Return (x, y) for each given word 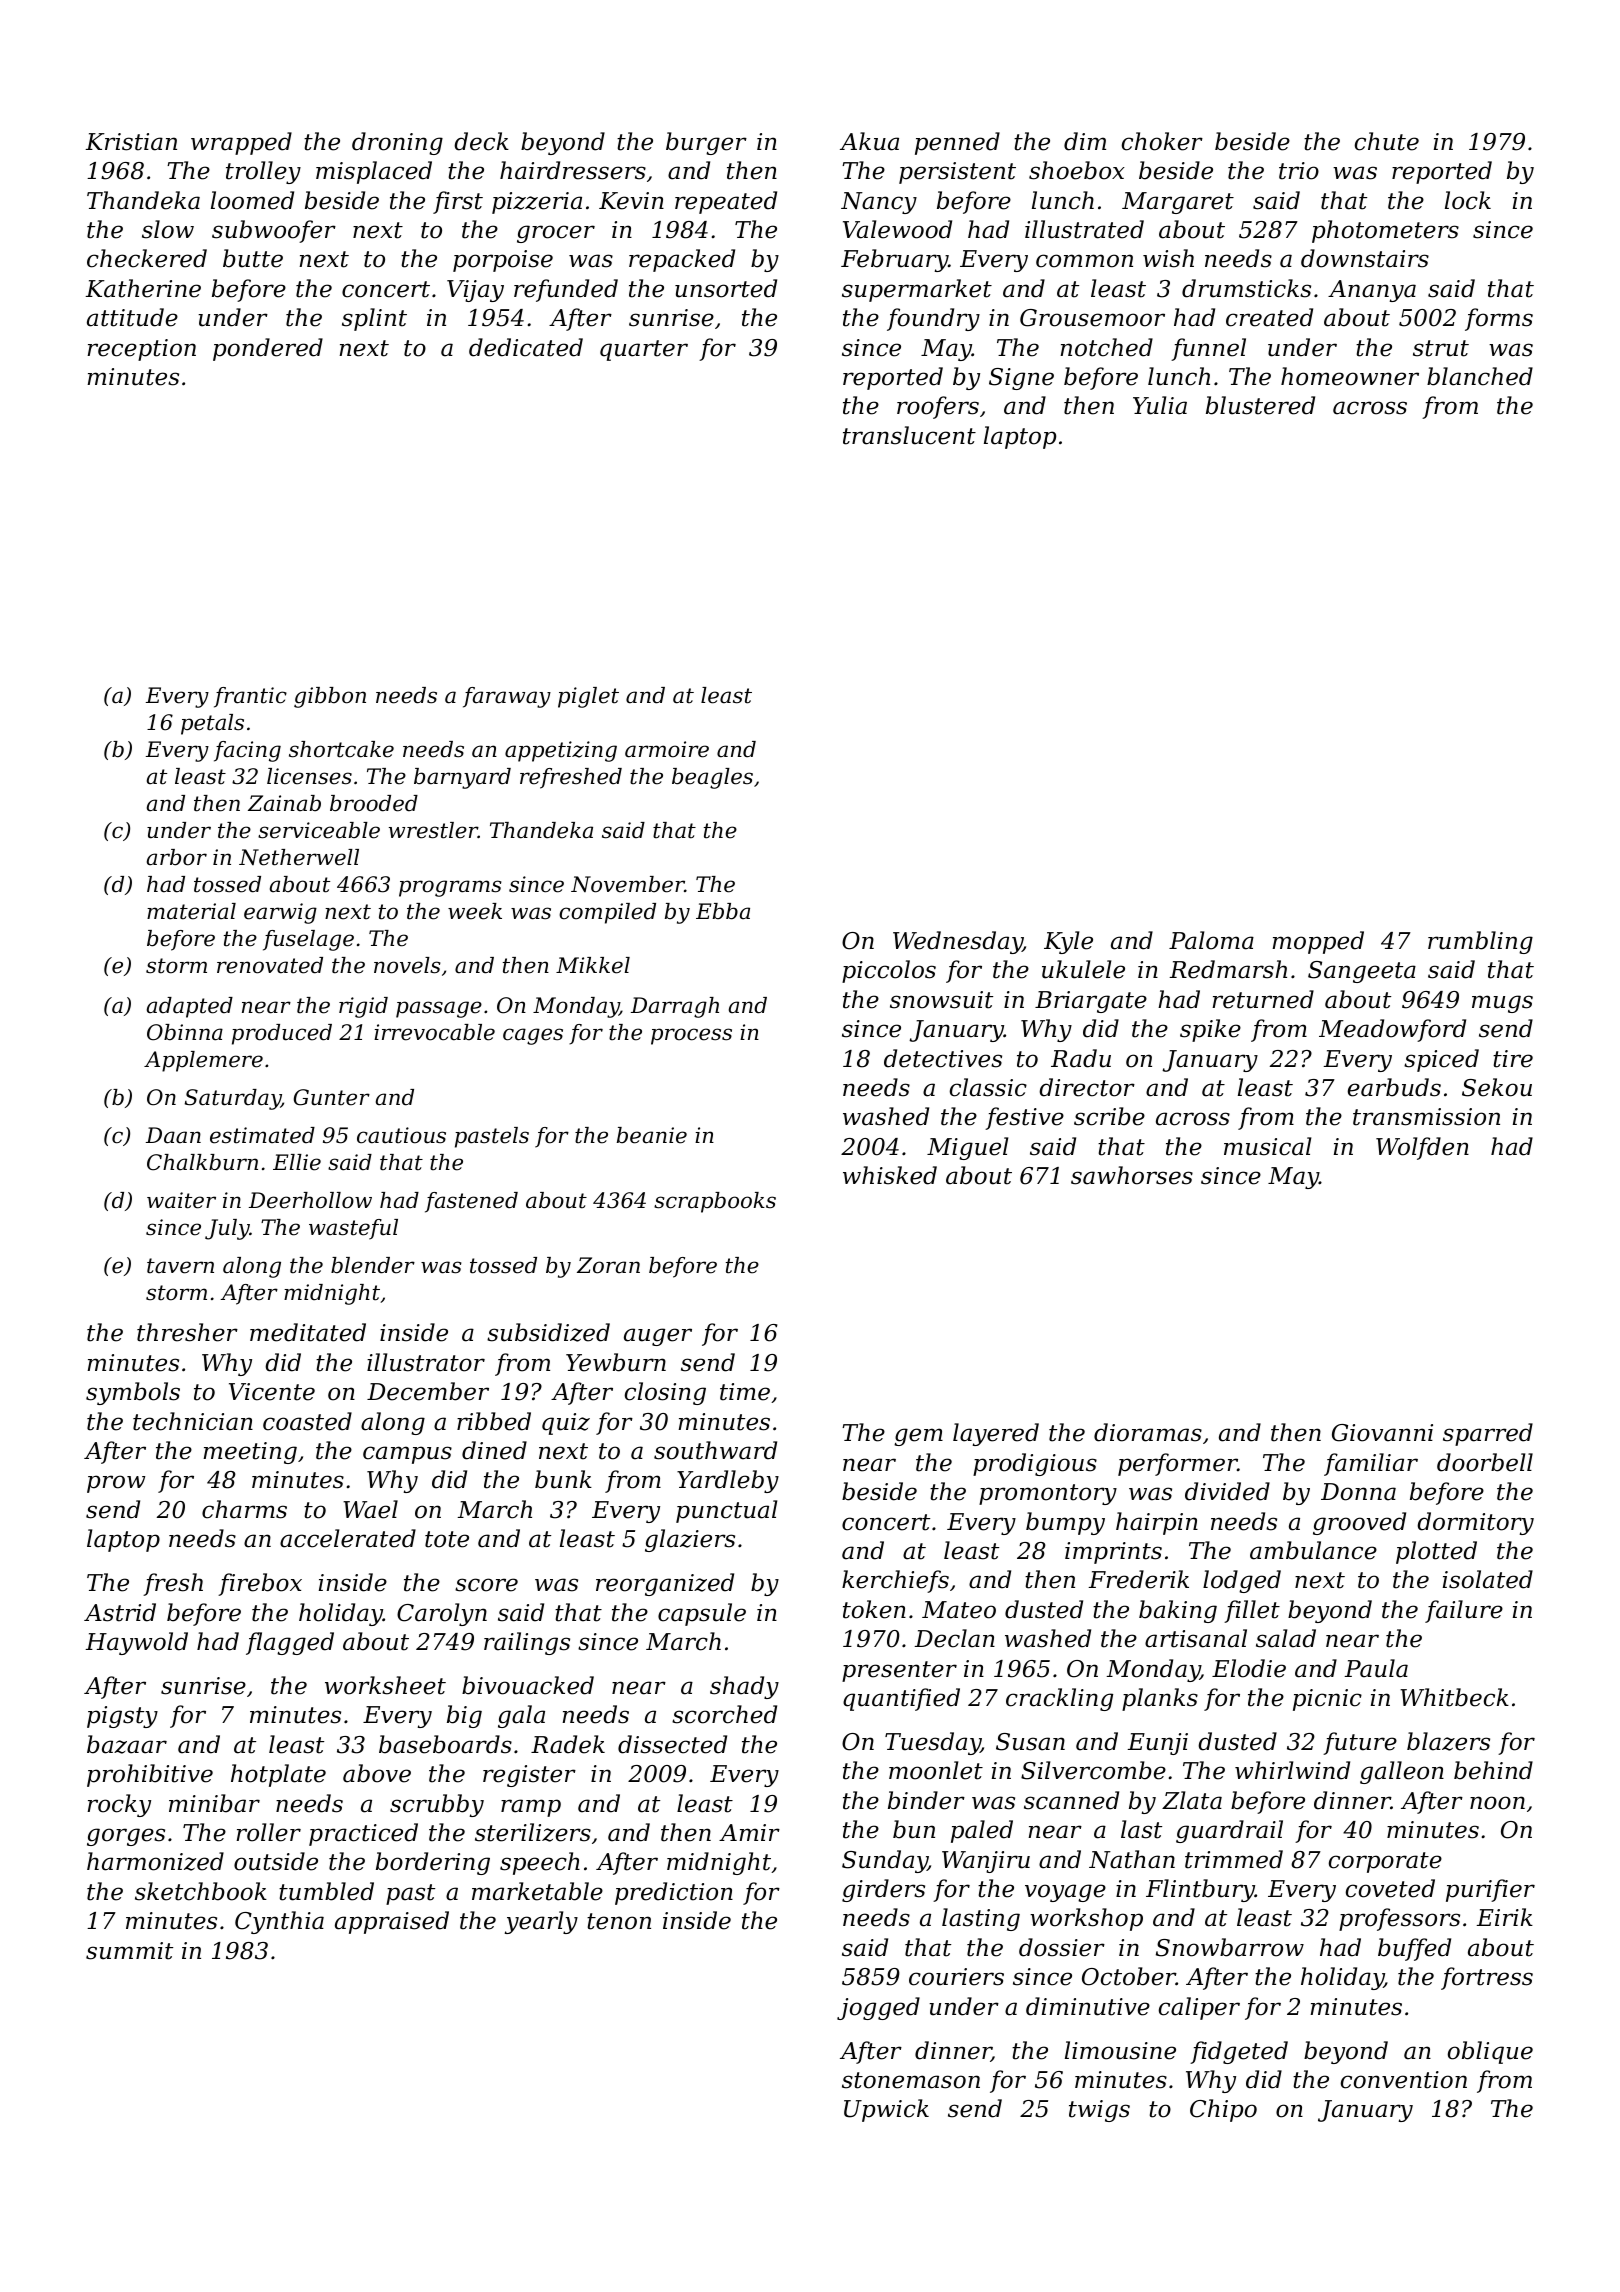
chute (1387, 141)
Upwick (886, 2110)
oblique (1490, 2052)
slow (168, 229)
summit (129, 1951)
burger (706, 143)
